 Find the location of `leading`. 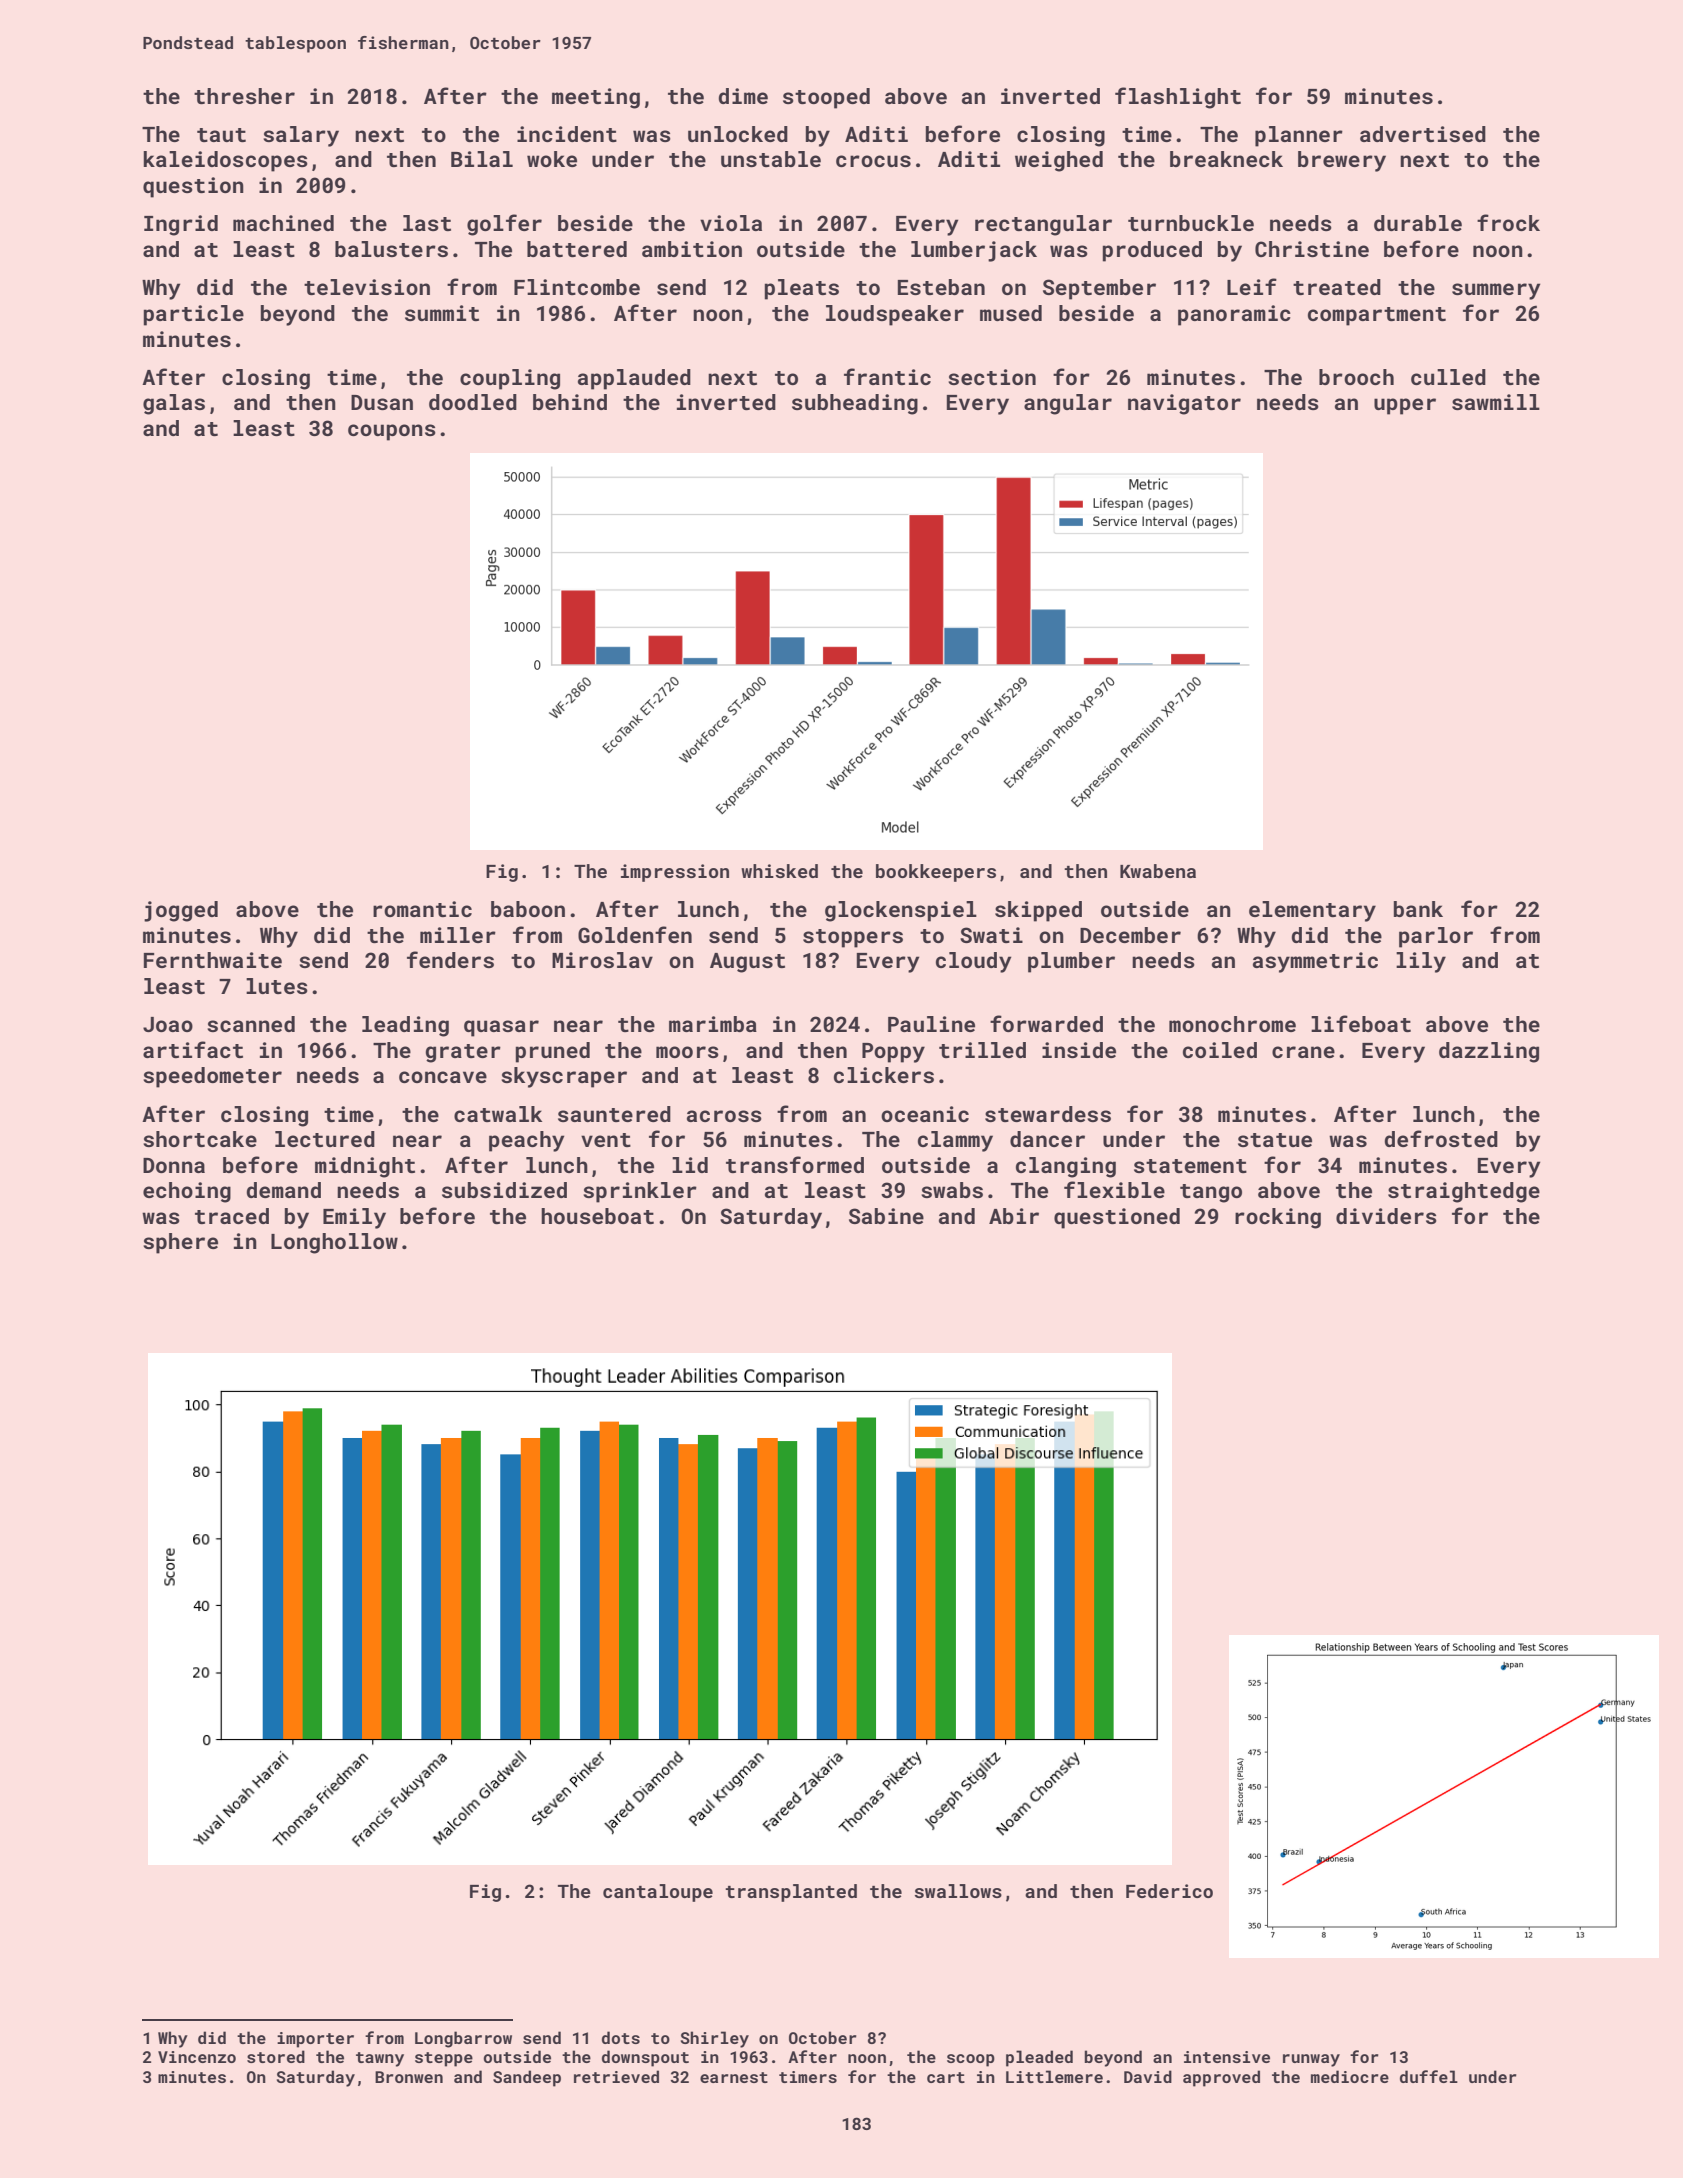

leading is located at coordinates (405, 1026).
